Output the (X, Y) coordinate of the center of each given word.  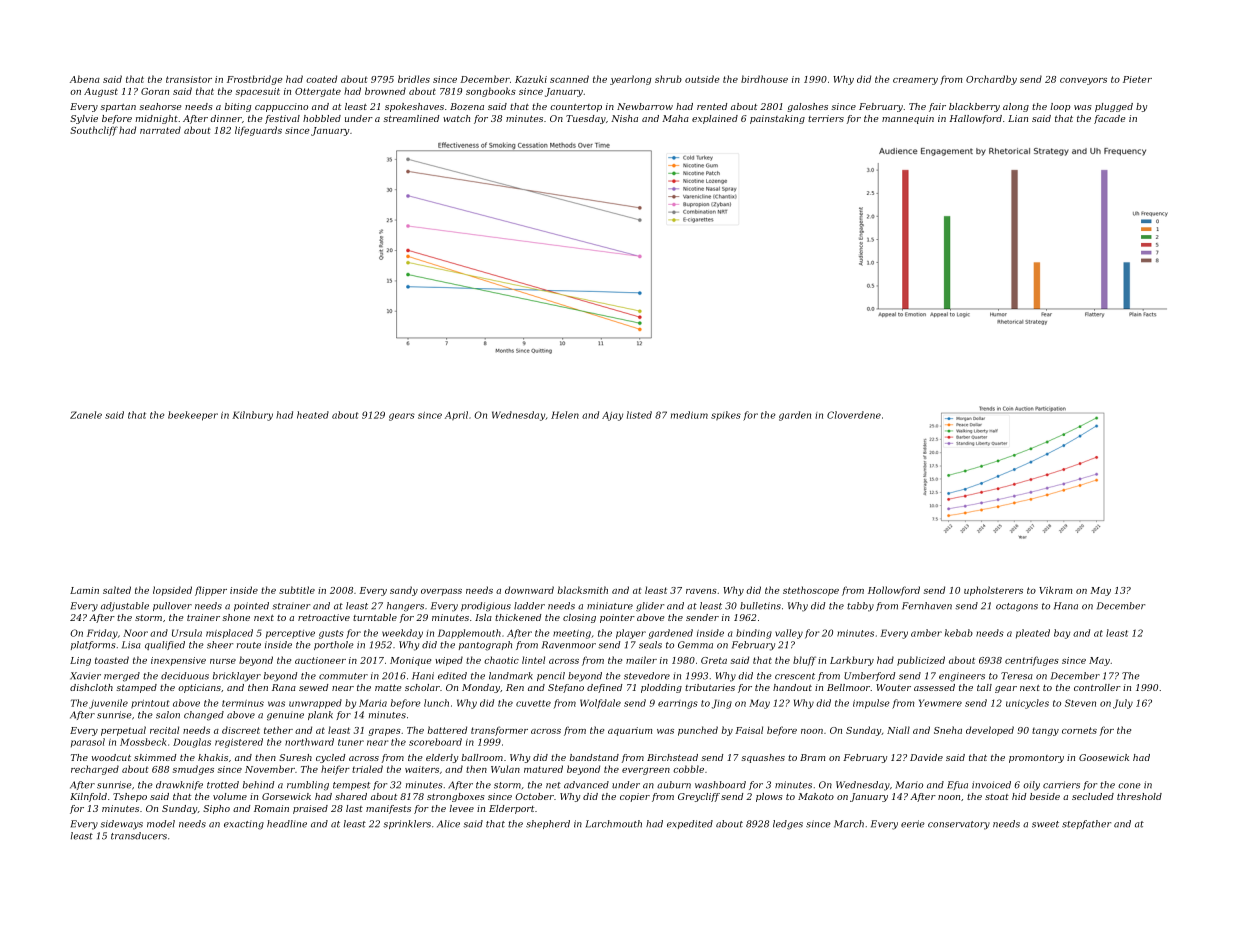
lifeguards (258, 131)
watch (456, 118)
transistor (189, 79)
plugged (1114, 107)
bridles (414, 79)
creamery (915, 81)
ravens (701, 591)
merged (122, 677)
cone (1129, 786)
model (161, 824)
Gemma (695, 645)
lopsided (172, 591)
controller (1097, 687)
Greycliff (699, 797)
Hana (1066, 606)
